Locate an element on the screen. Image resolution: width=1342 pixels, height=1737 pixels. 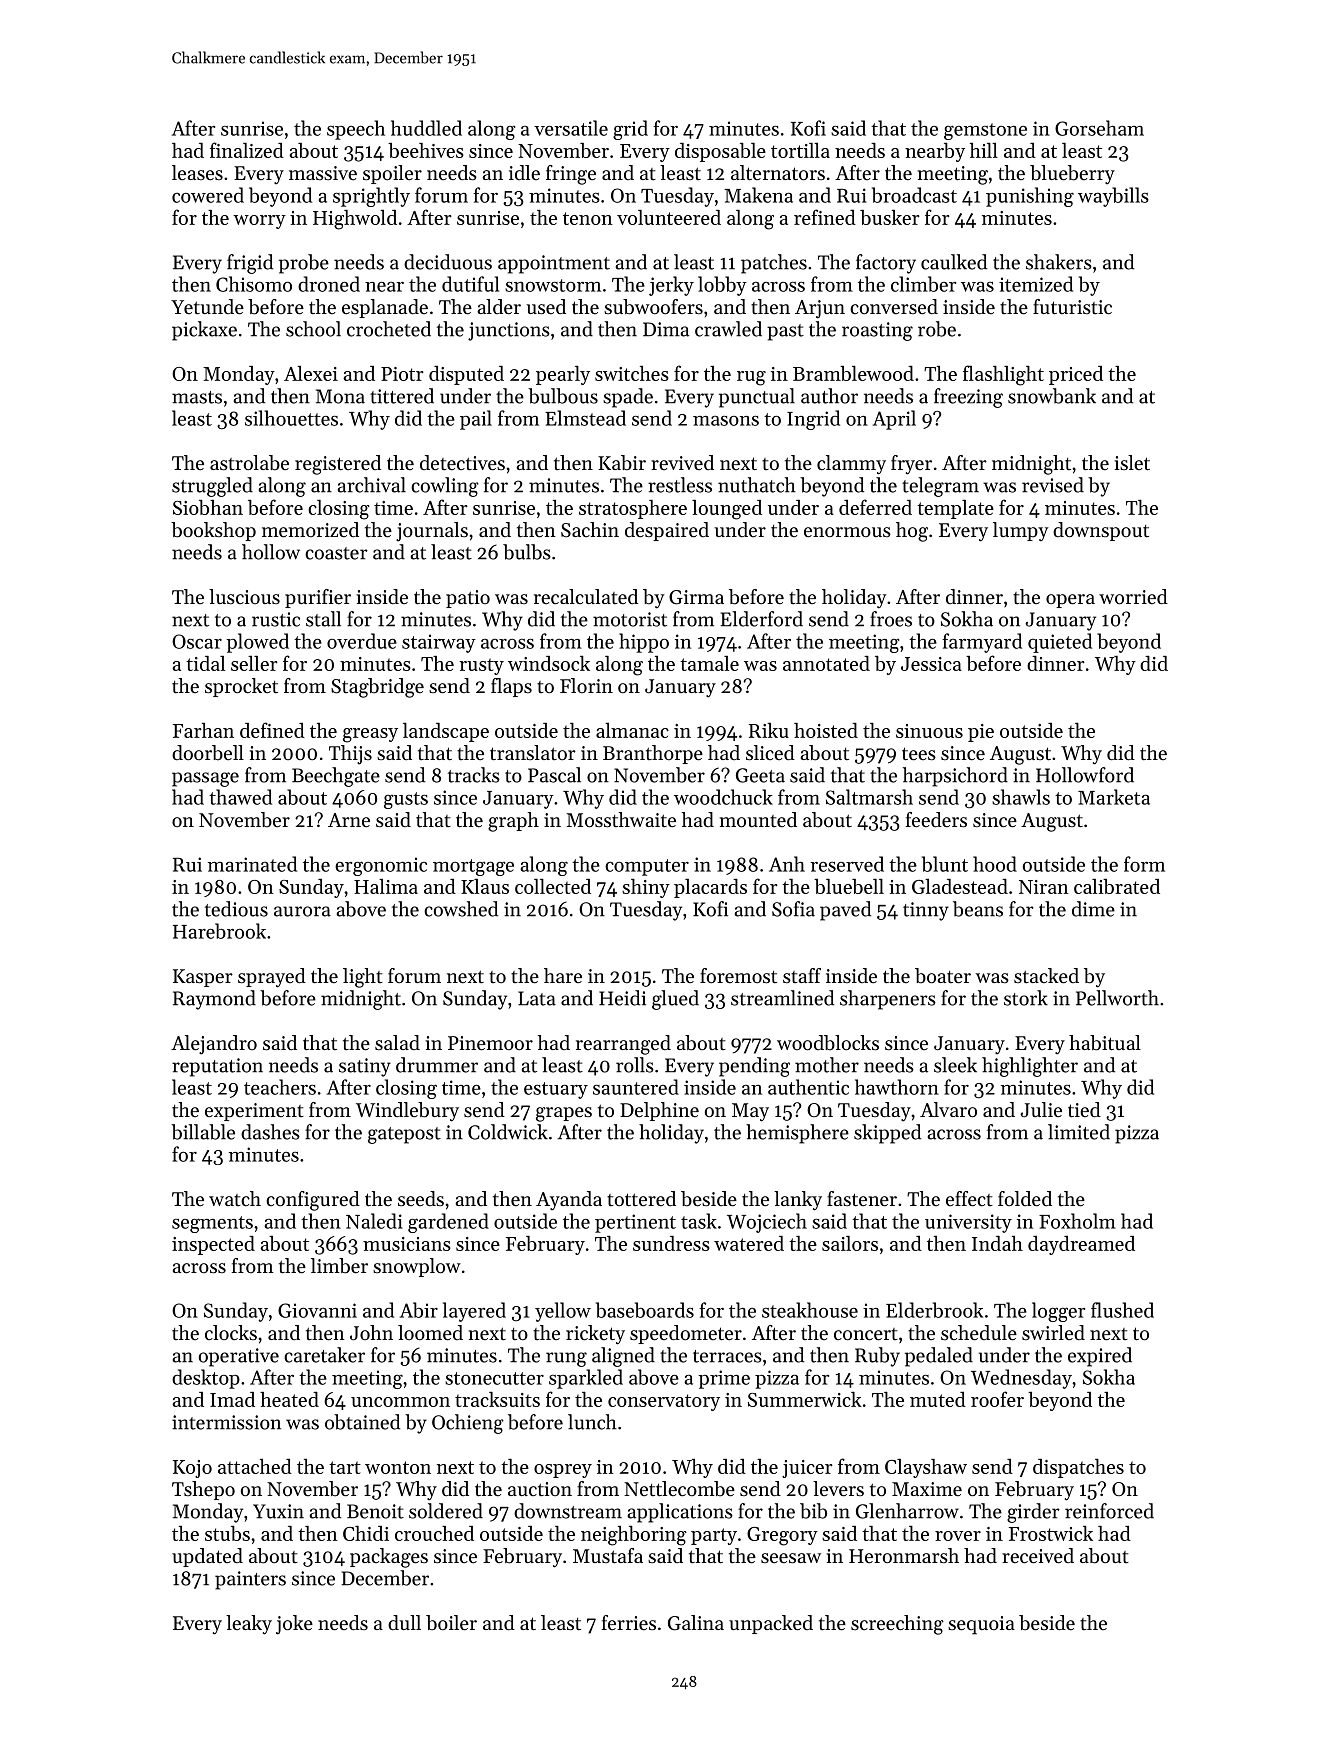
gemstone is located at coordinates (985, 131).
